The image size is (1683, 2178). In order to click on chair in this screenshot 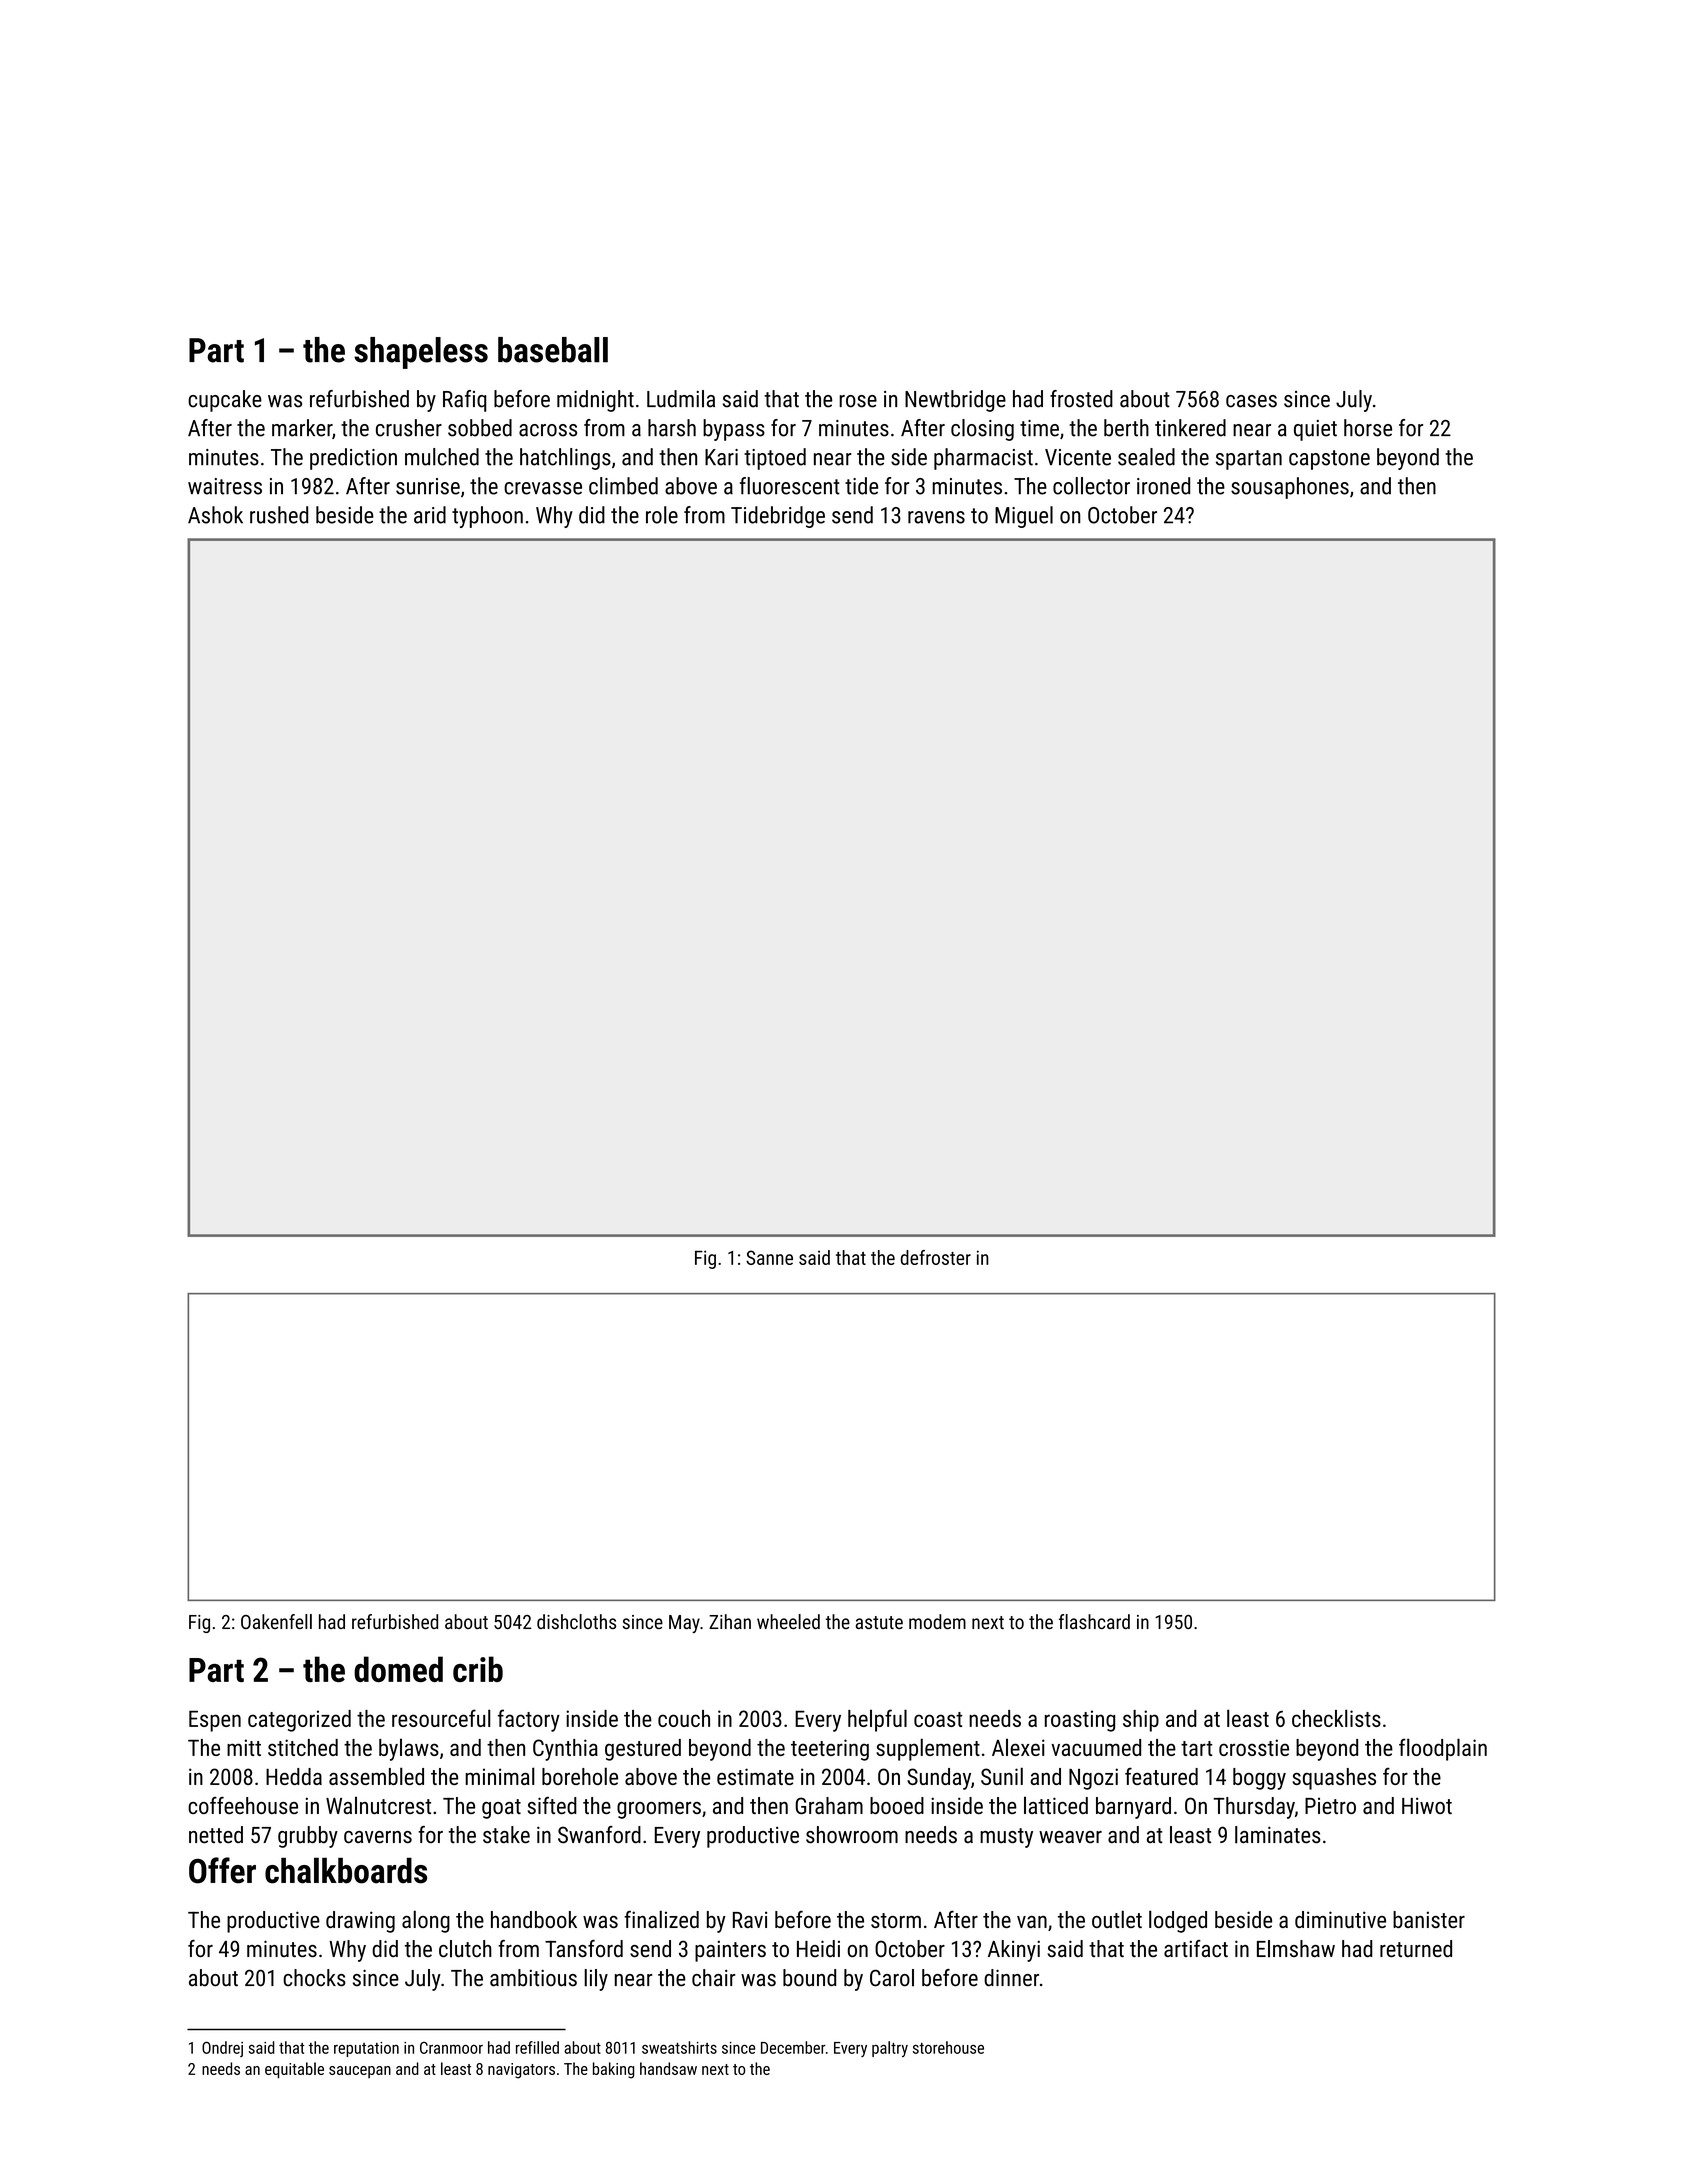, I will do `click(713, 1978)`.
